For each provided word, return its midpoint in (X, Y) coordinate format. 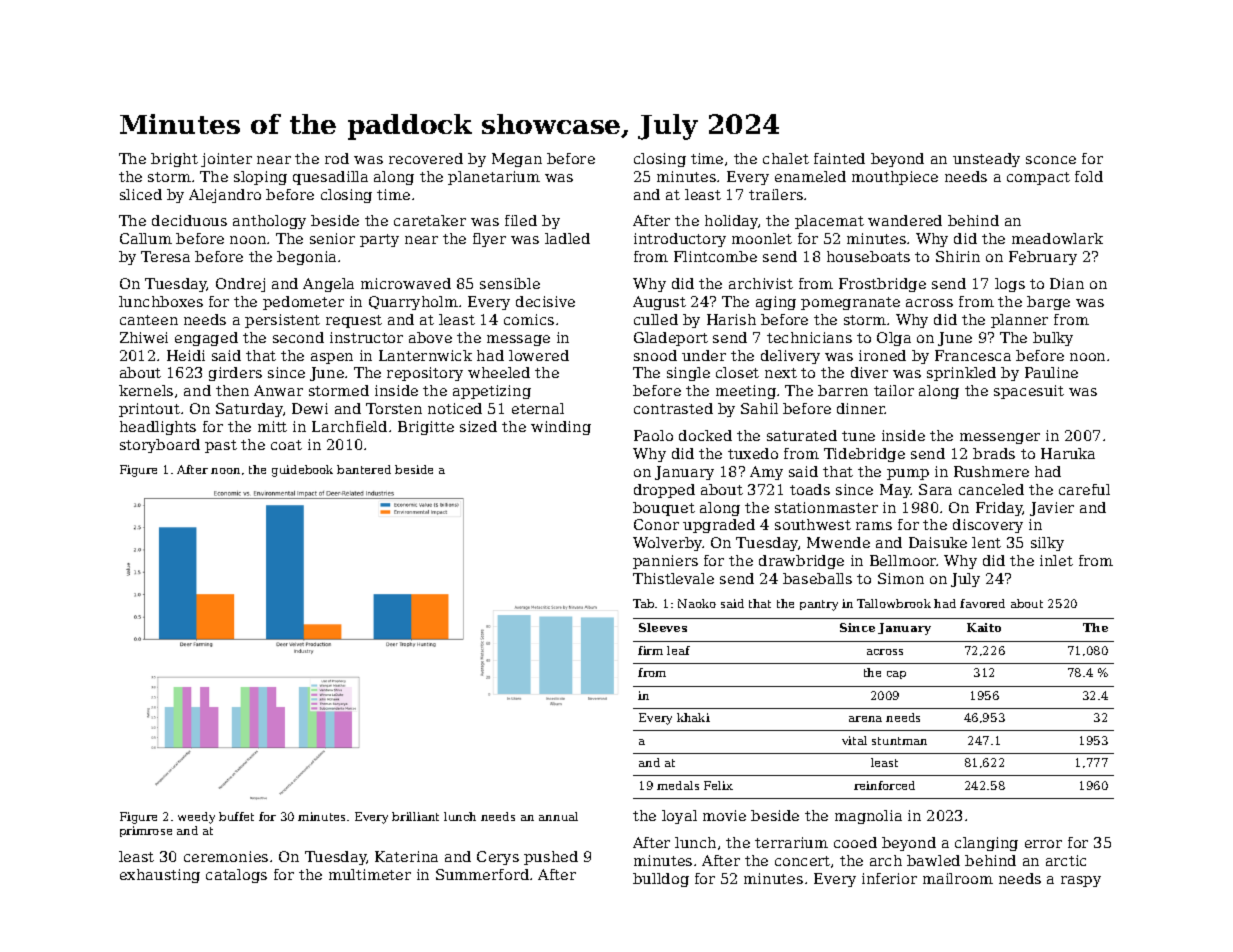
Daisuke (938, 542)
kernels (146, 390)
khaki (693, 717)
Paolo (653, 435)
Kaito (984, 627)
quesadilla (330, 178)
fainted (839, 158)
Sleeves (663, 627)
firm (650, 650)
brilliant (415, 816)
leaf (678, 650)
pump (908, 474)
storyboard (160, 446)
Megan (517, 160)
